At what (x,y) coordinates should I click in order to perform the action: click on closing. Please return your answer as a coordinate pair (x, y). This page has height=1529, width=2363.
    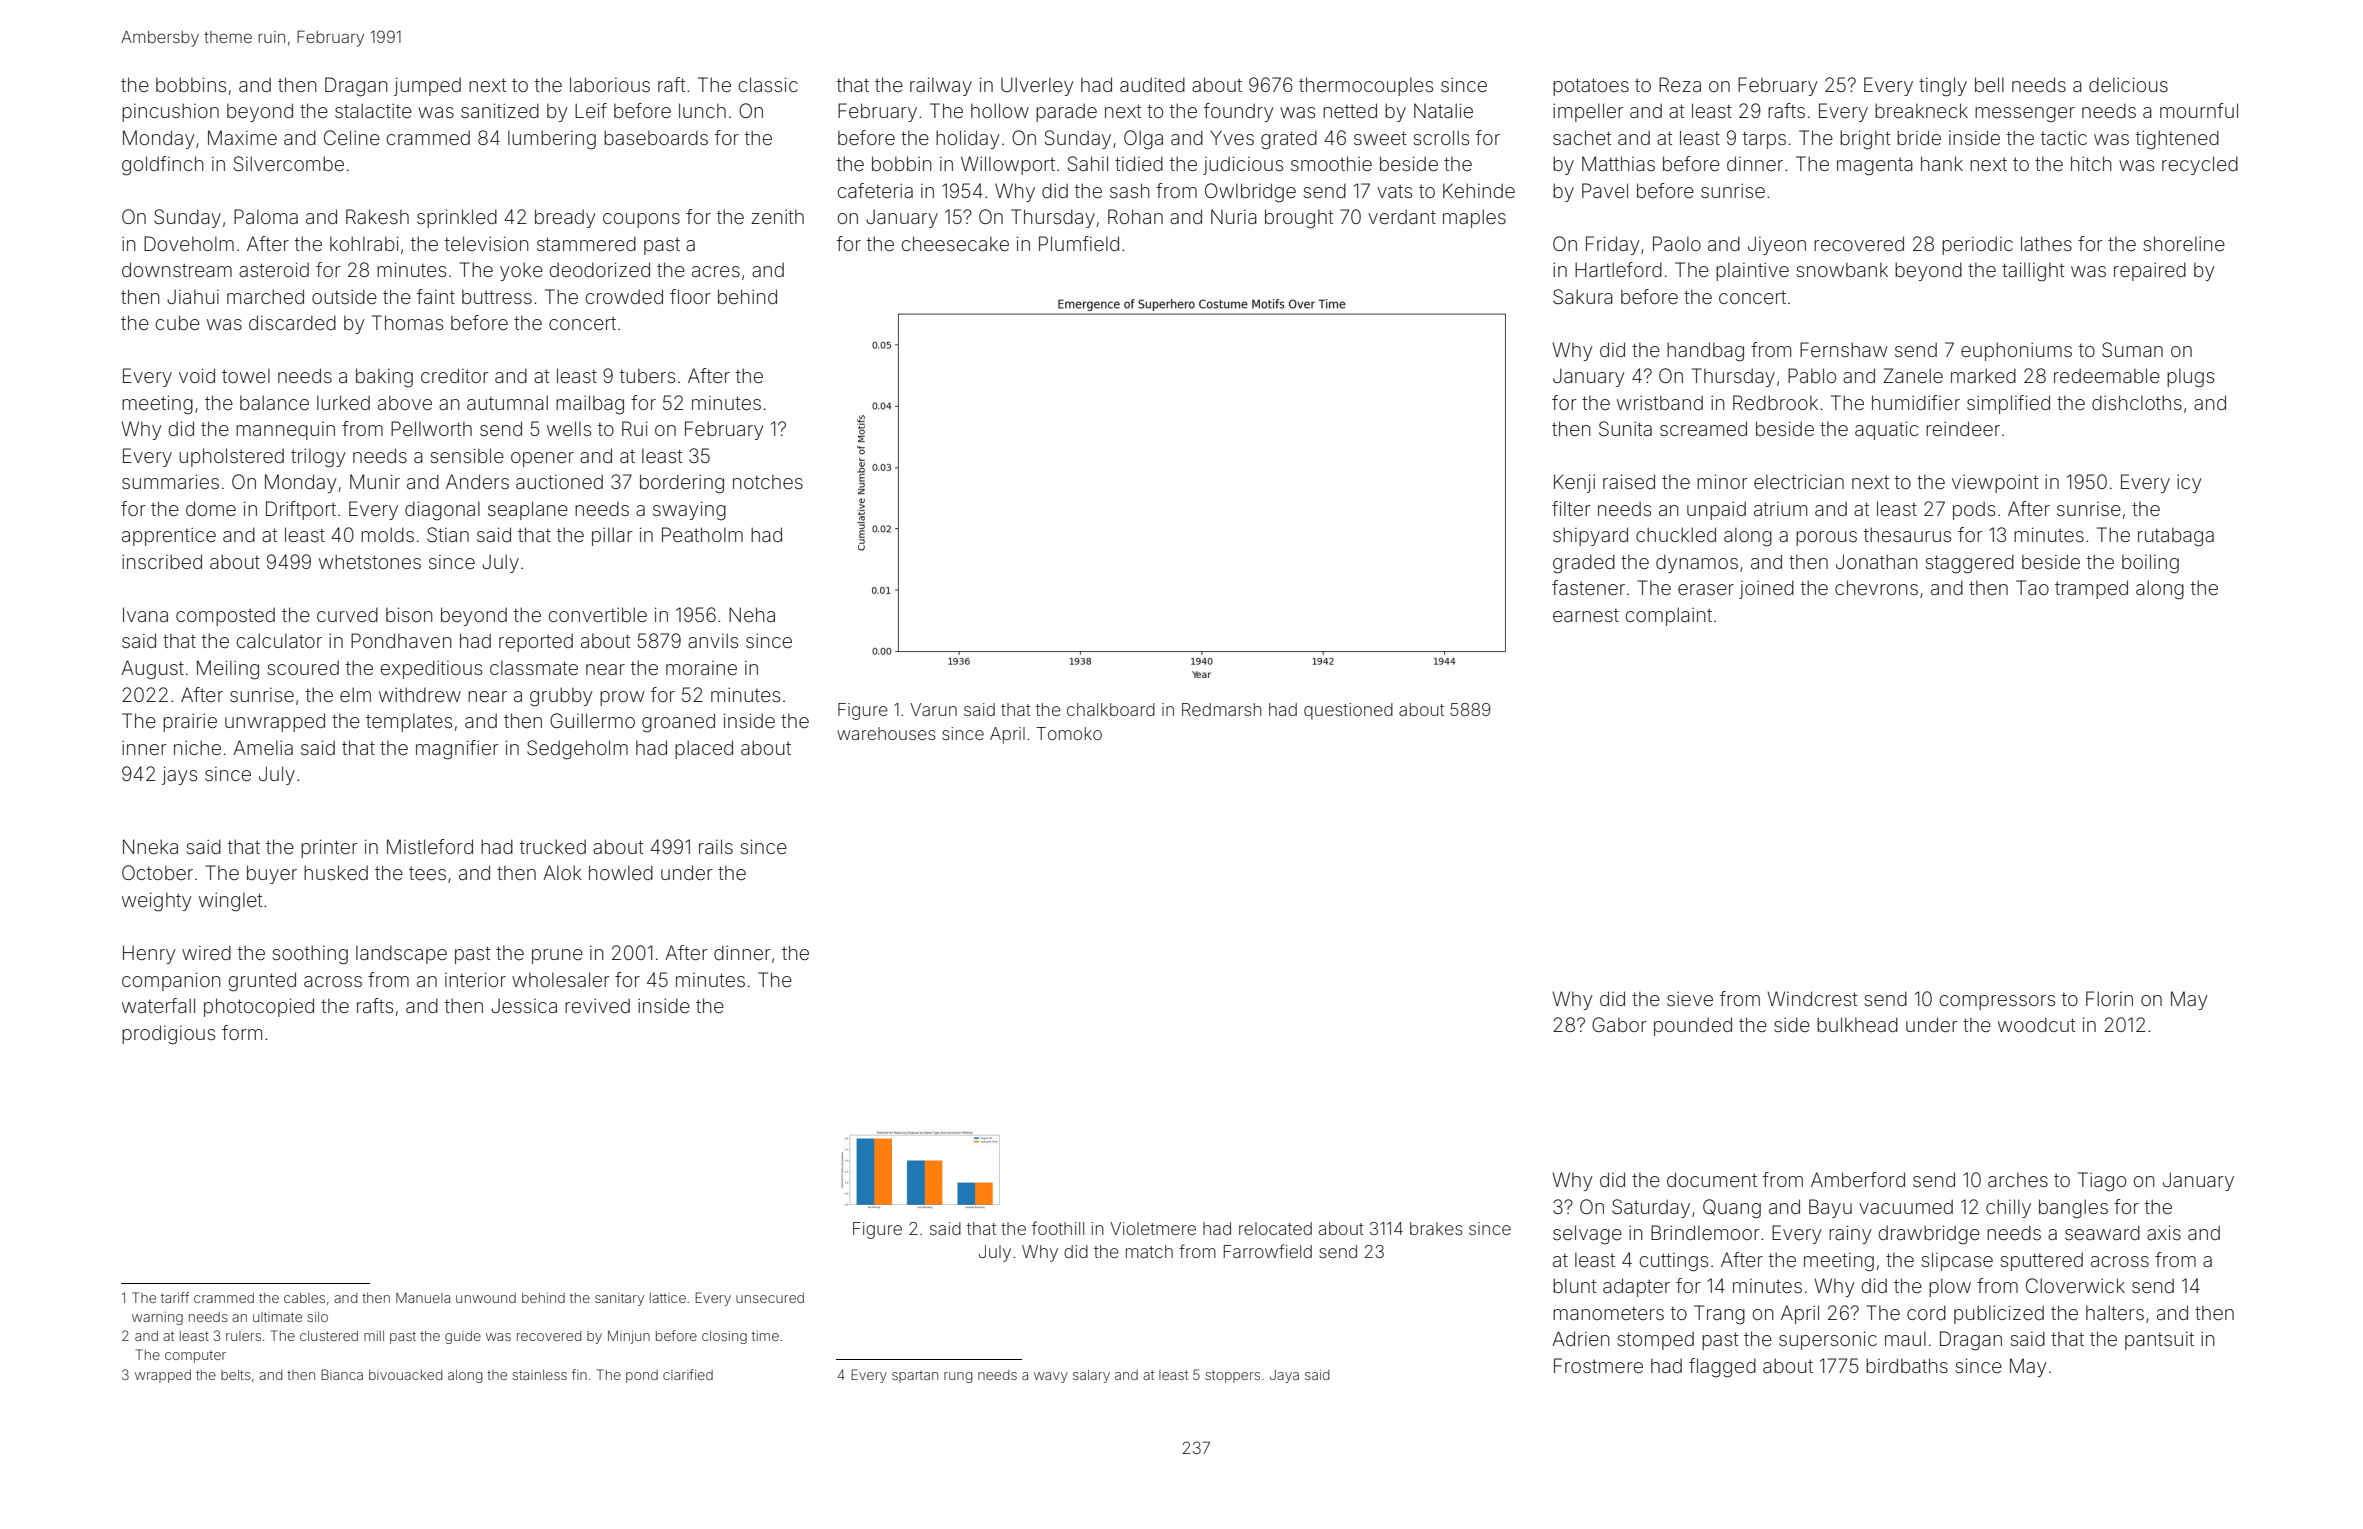
    Looking at the image, I should click on (724, 1337).
